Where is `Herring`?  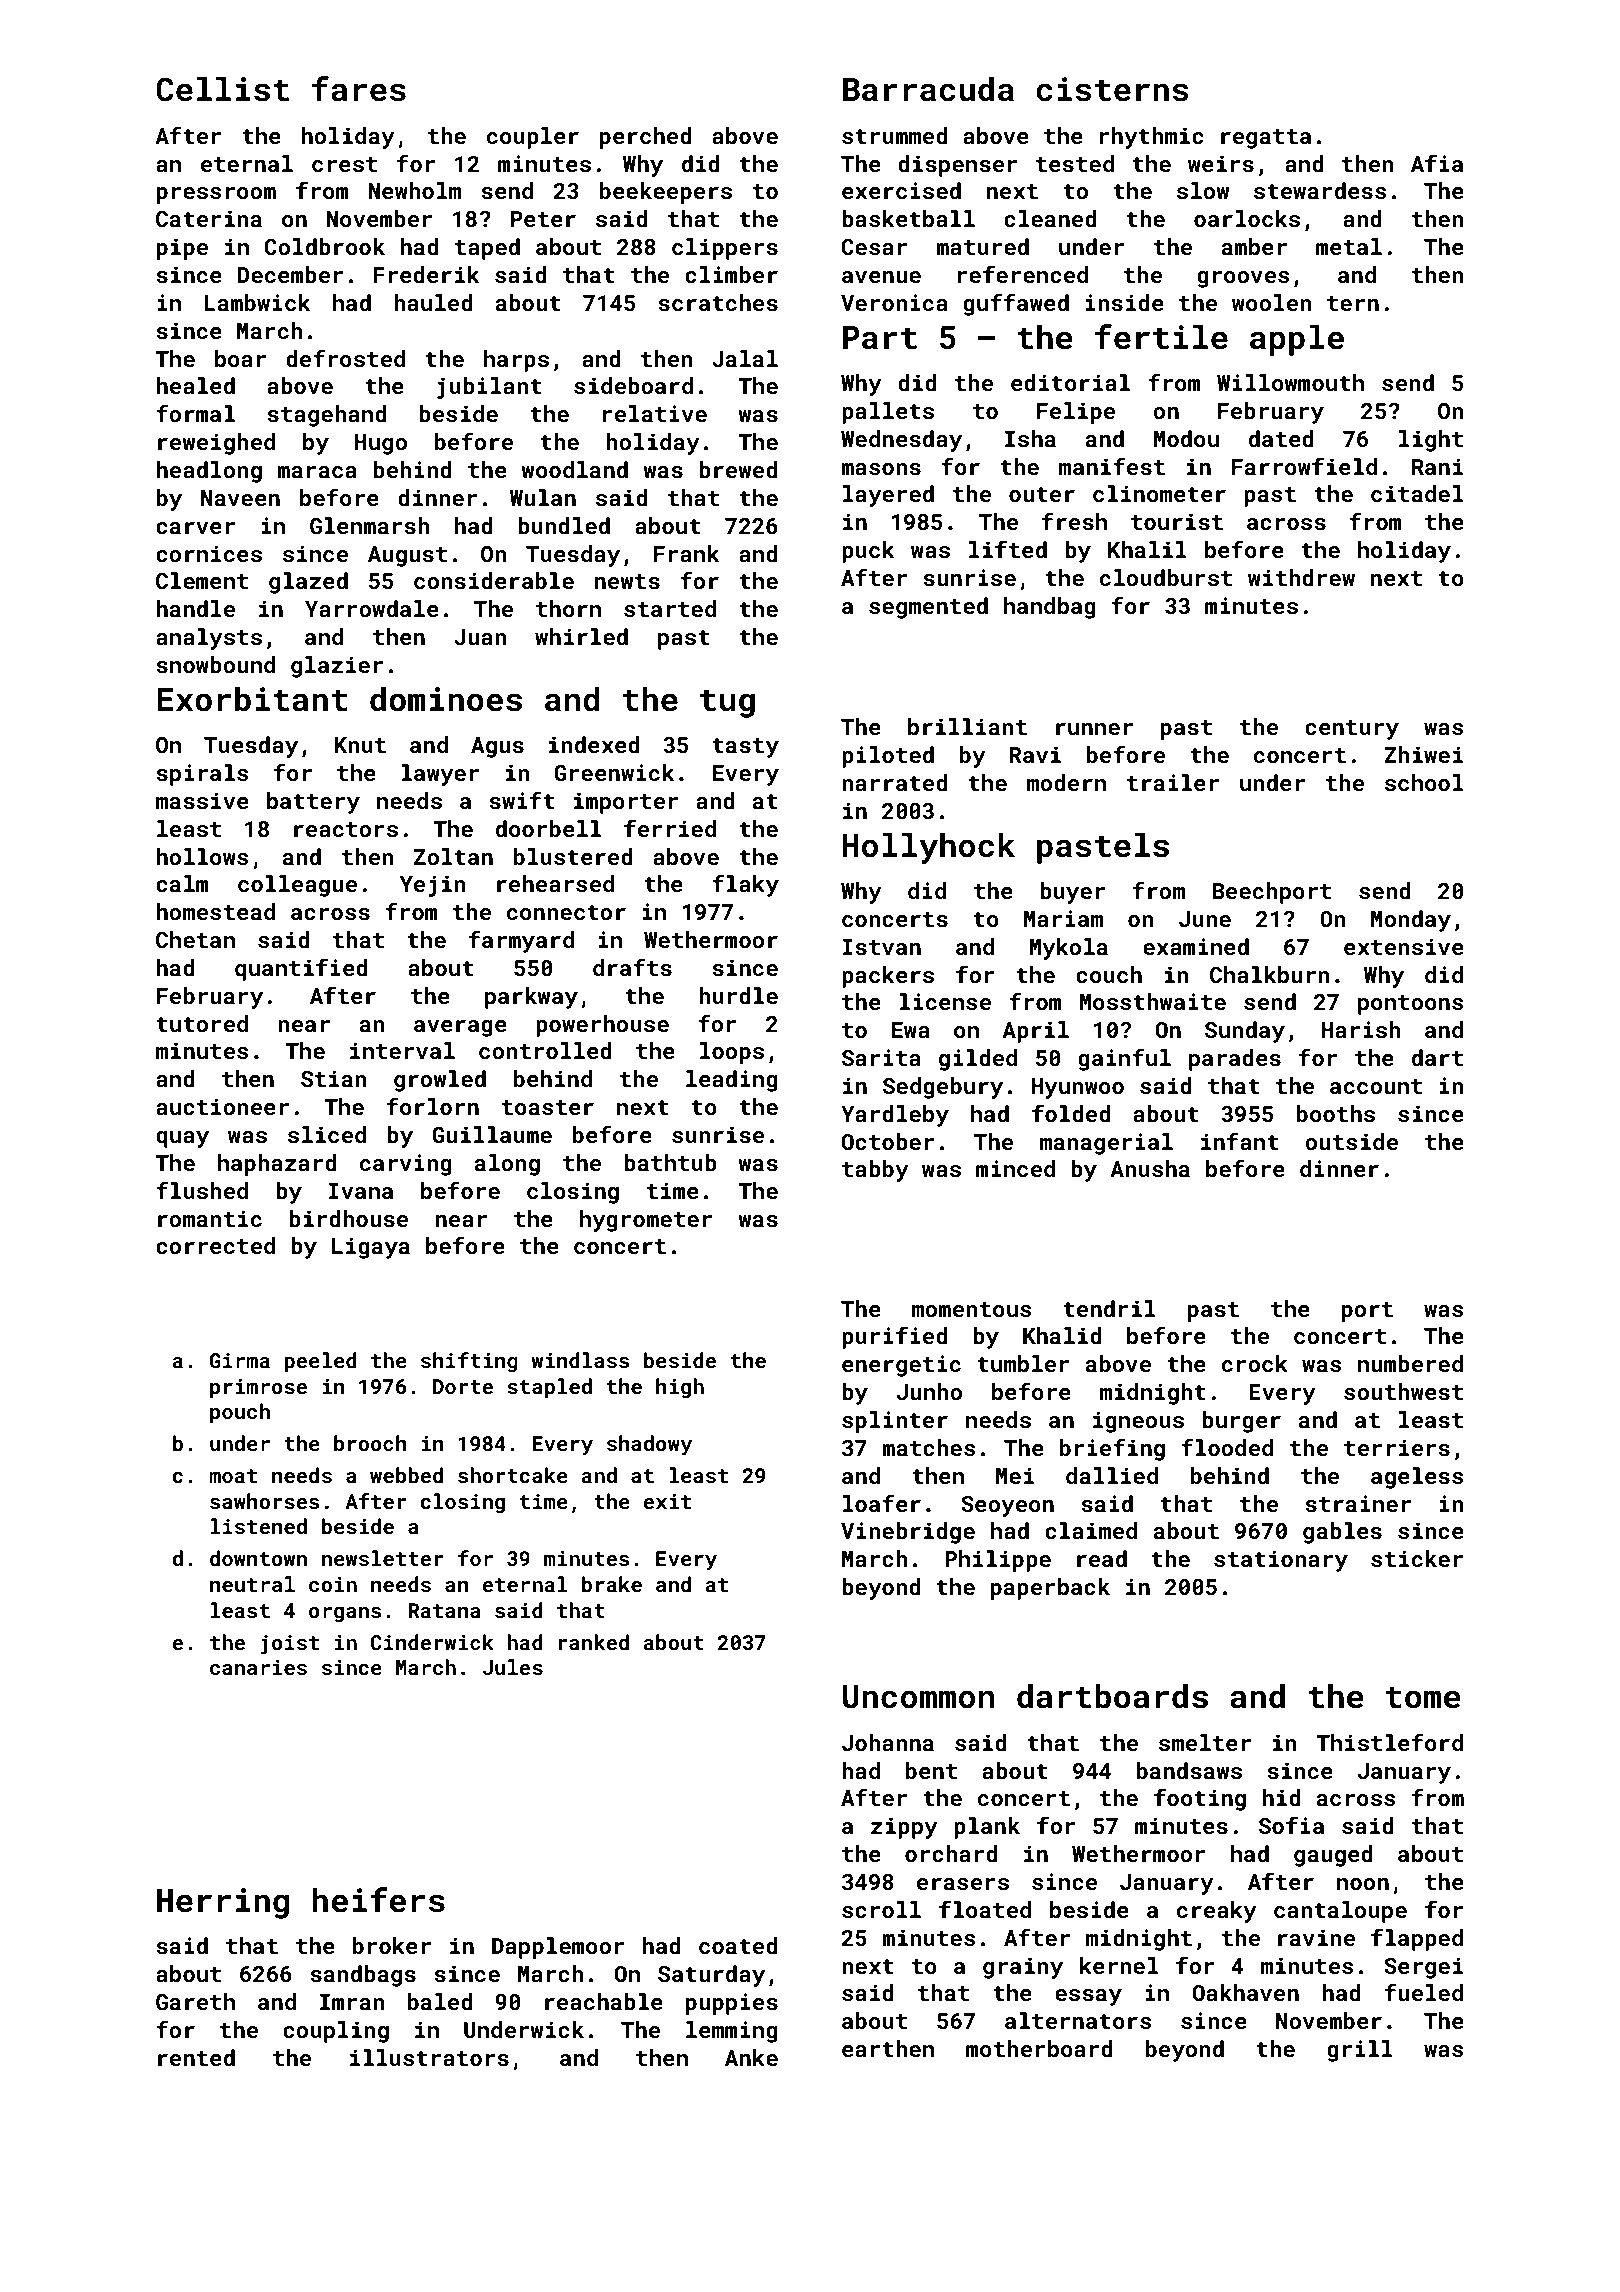
Herring is located at coordinates (223, 1903).
